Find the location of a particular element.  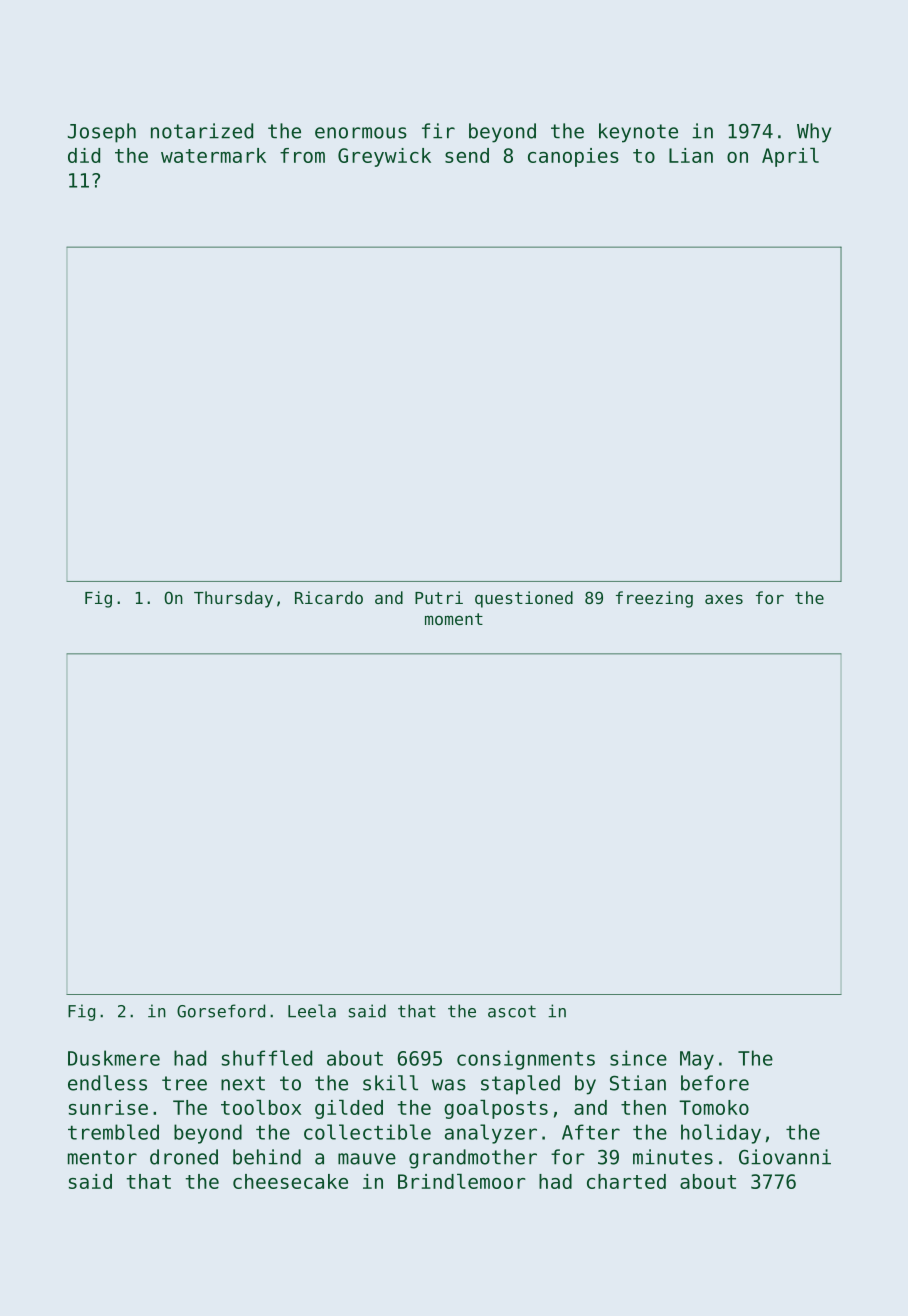

Ricardo is located at coordinates (329, 597).
